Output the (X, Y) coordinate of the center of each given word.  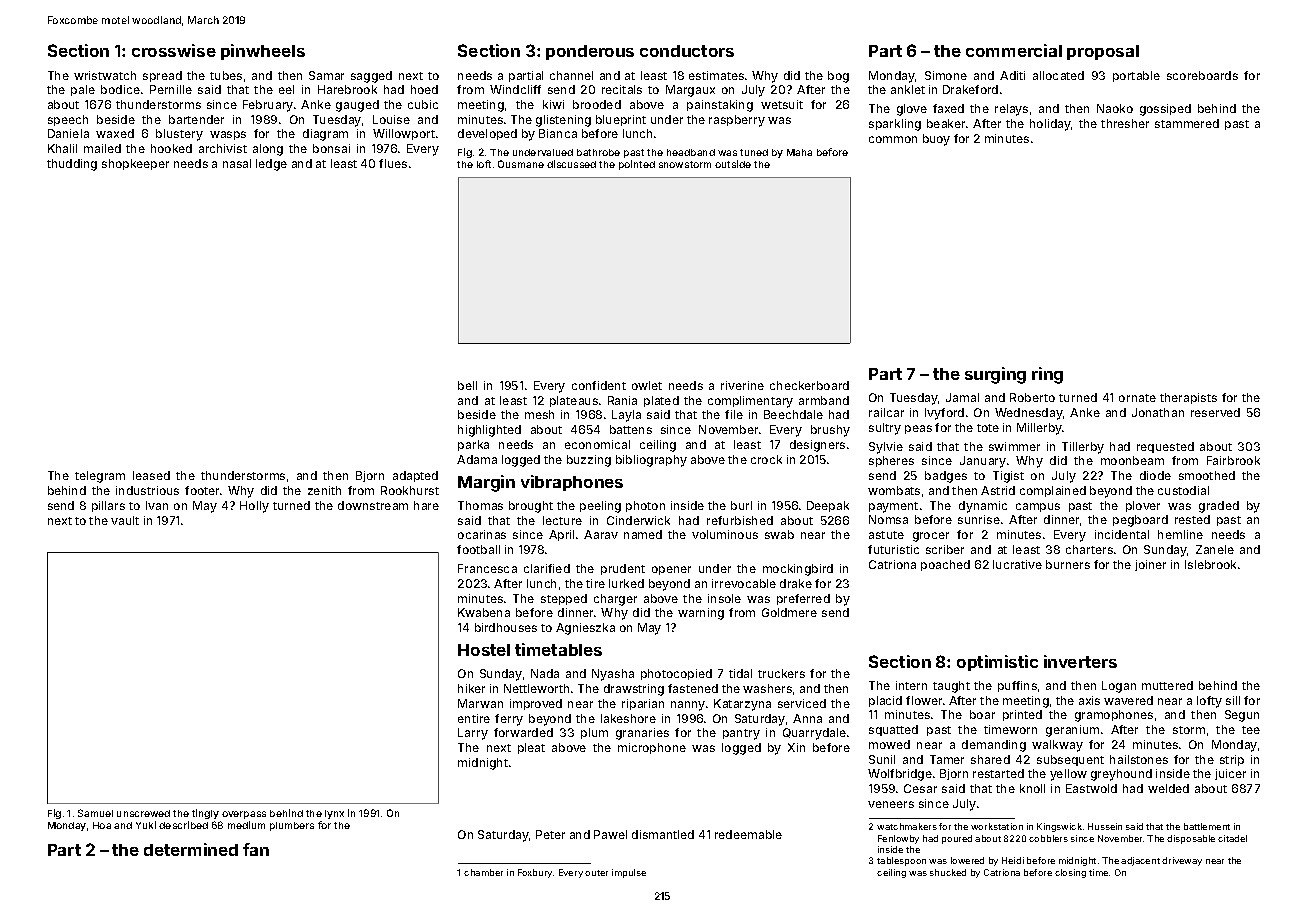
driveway (1182, 861)
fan (256, 849)
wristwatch (105, 75)
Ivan (157, 505)
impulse (629, 873)
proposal (1103, 52)
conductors (687, 51)
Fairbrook (1233, 460)
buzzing (589, 461)
